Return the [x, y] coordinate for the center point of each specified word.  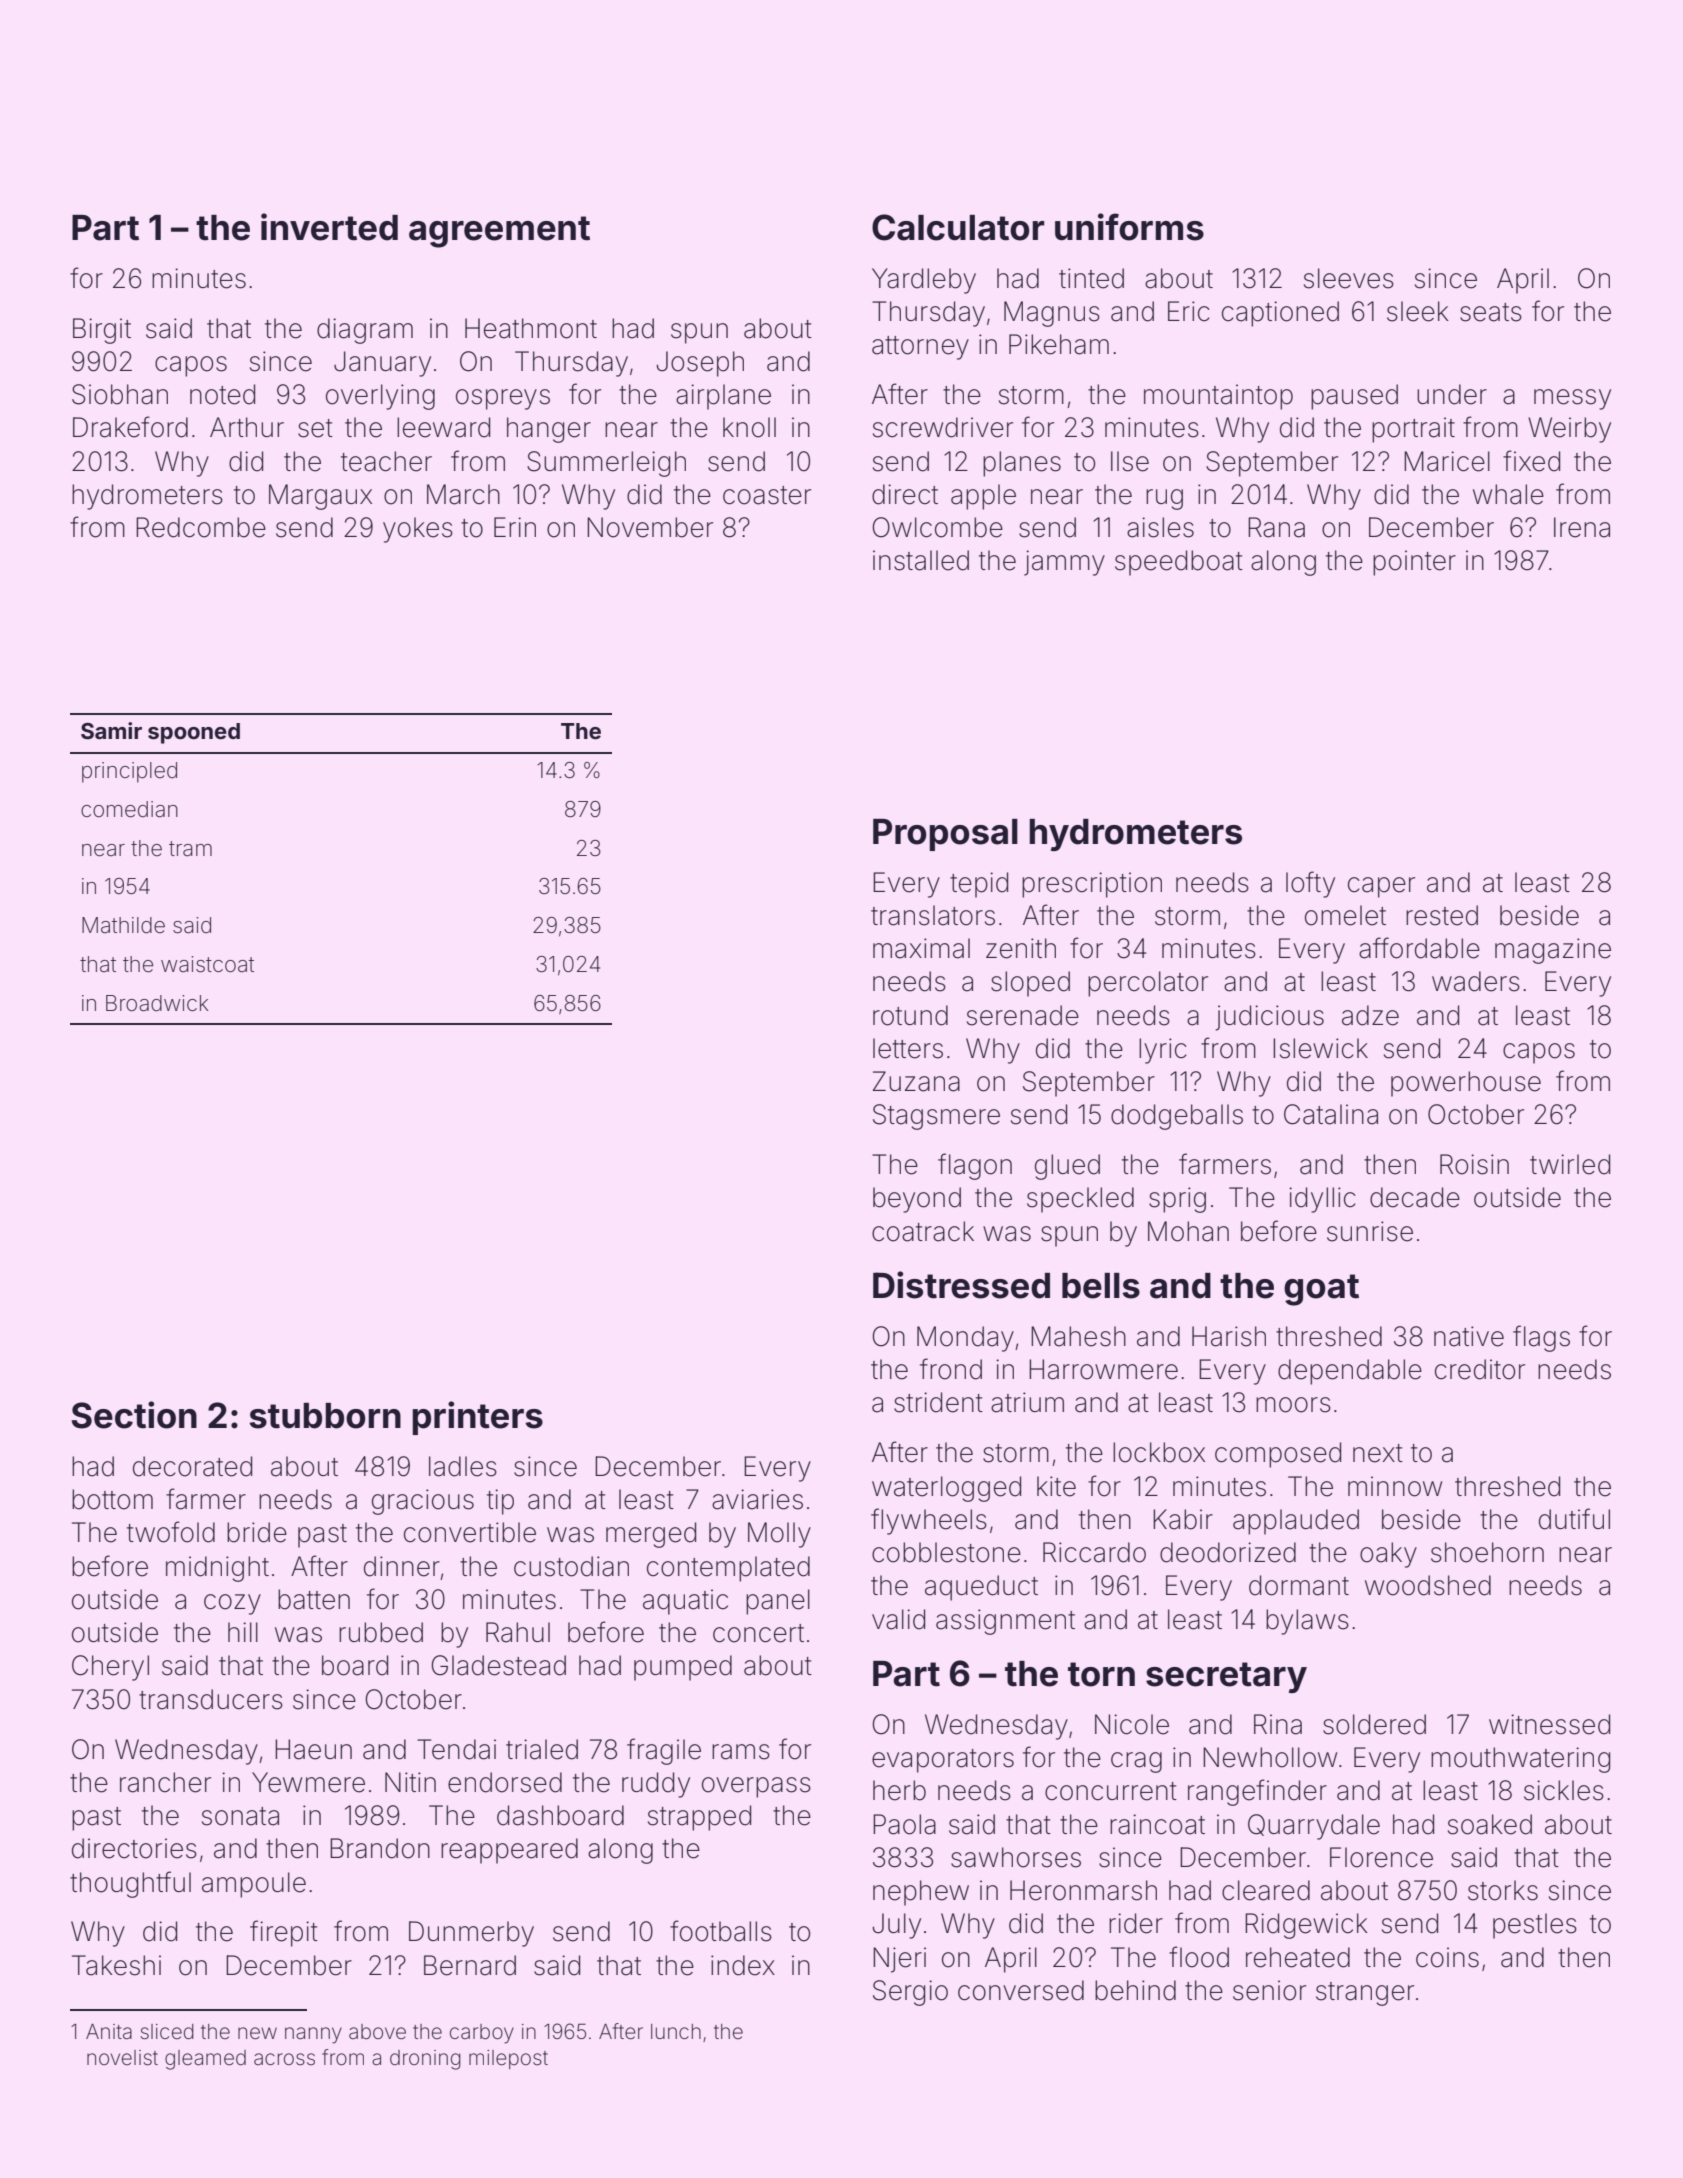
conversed [1021, 1990]
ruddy [656, 1785]
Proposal [945, 835]
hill [243, 1632]
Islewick [1320, 1048]
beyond [917, 1200]
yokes [418, 530]
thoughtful [130, 1884]
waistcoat [207, 964]
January [382, 364]
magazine [1553, 951]
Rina [1278, 1724]
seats [1491, 312]
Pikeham [1059, 344]
